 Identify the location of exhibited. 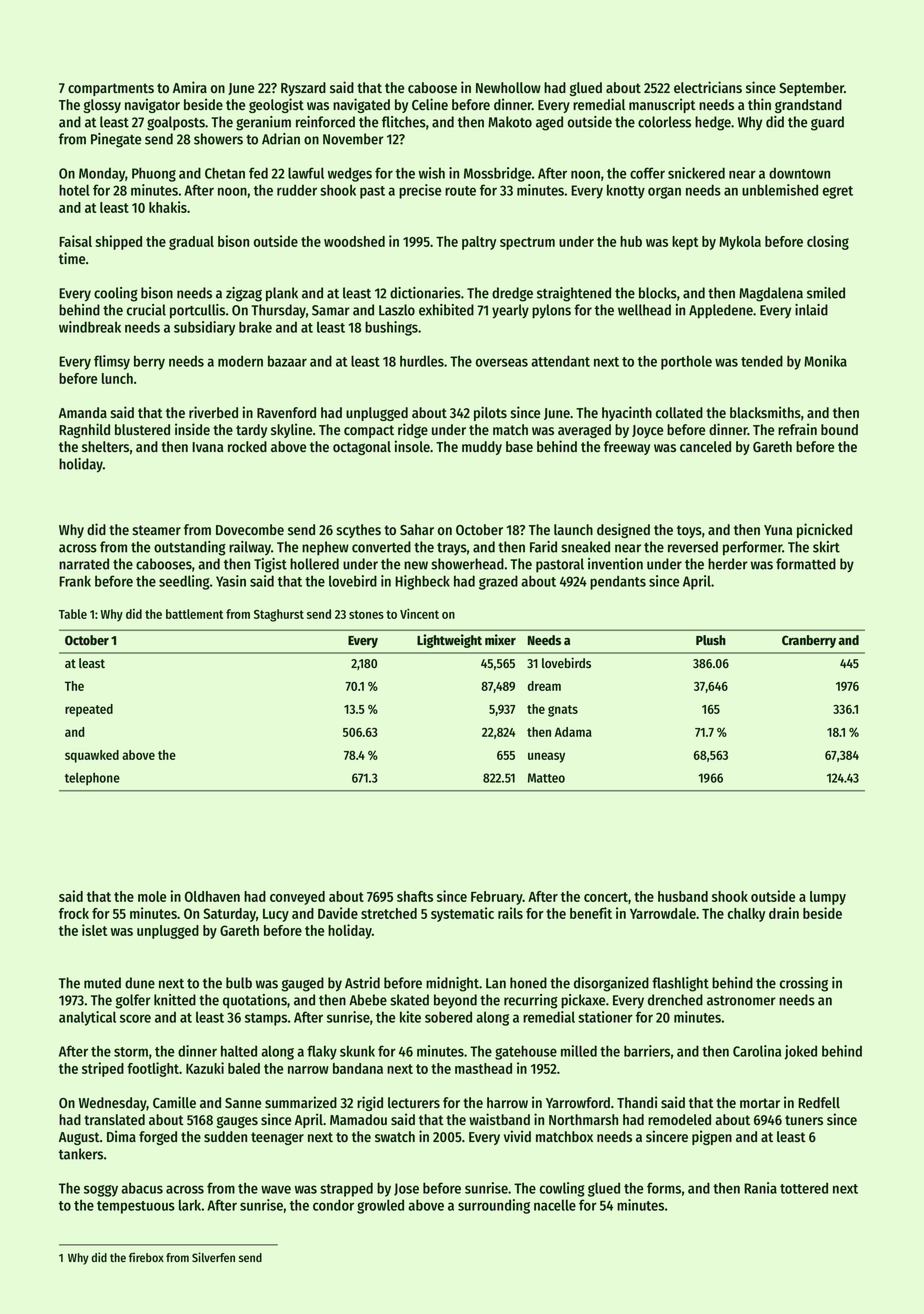
(446, 310).
